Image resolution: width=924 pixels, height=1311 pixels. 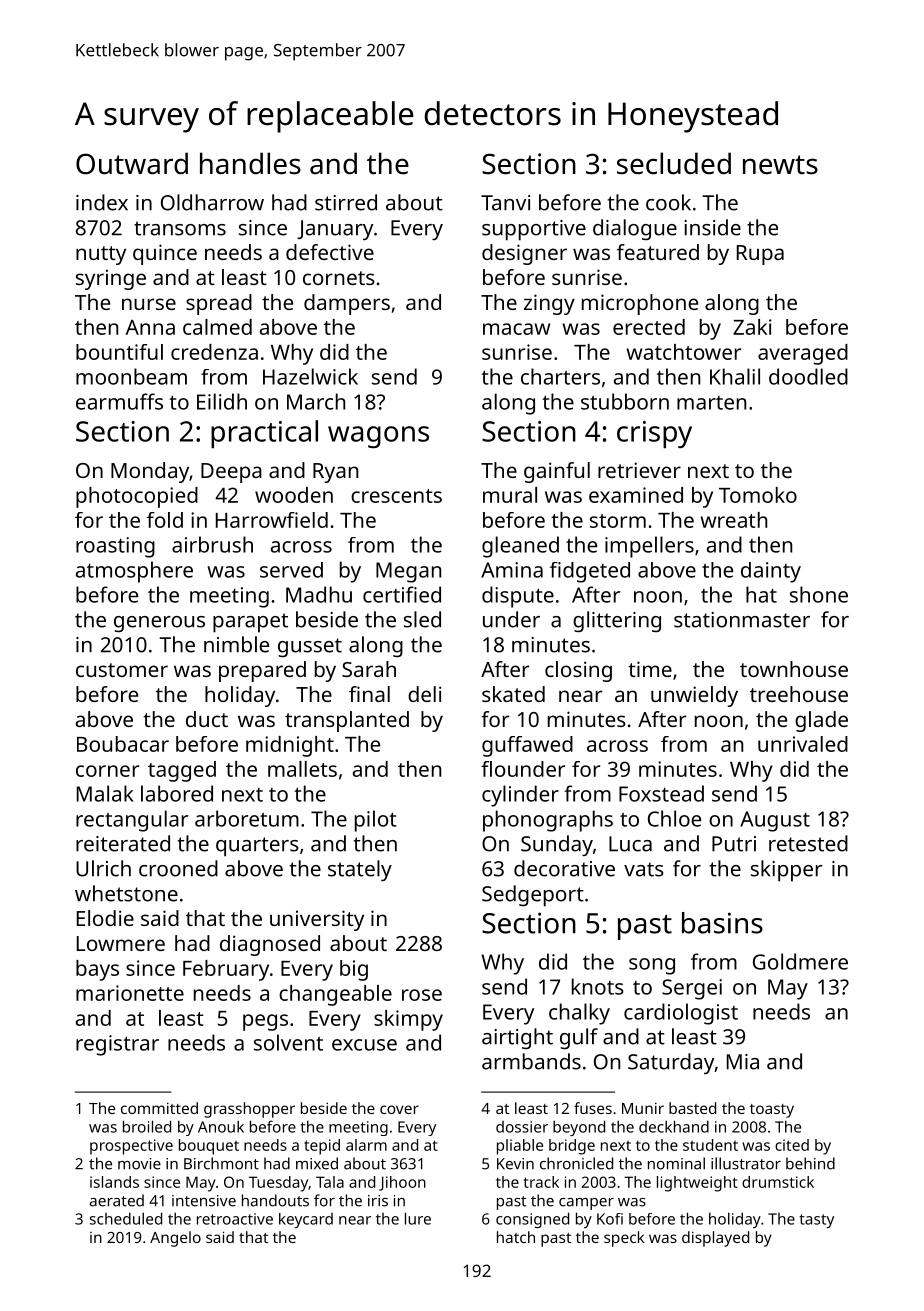 What do you see at coordinates (711, 403) in the document?
I see `marten` at bounding box center [711, 403].
